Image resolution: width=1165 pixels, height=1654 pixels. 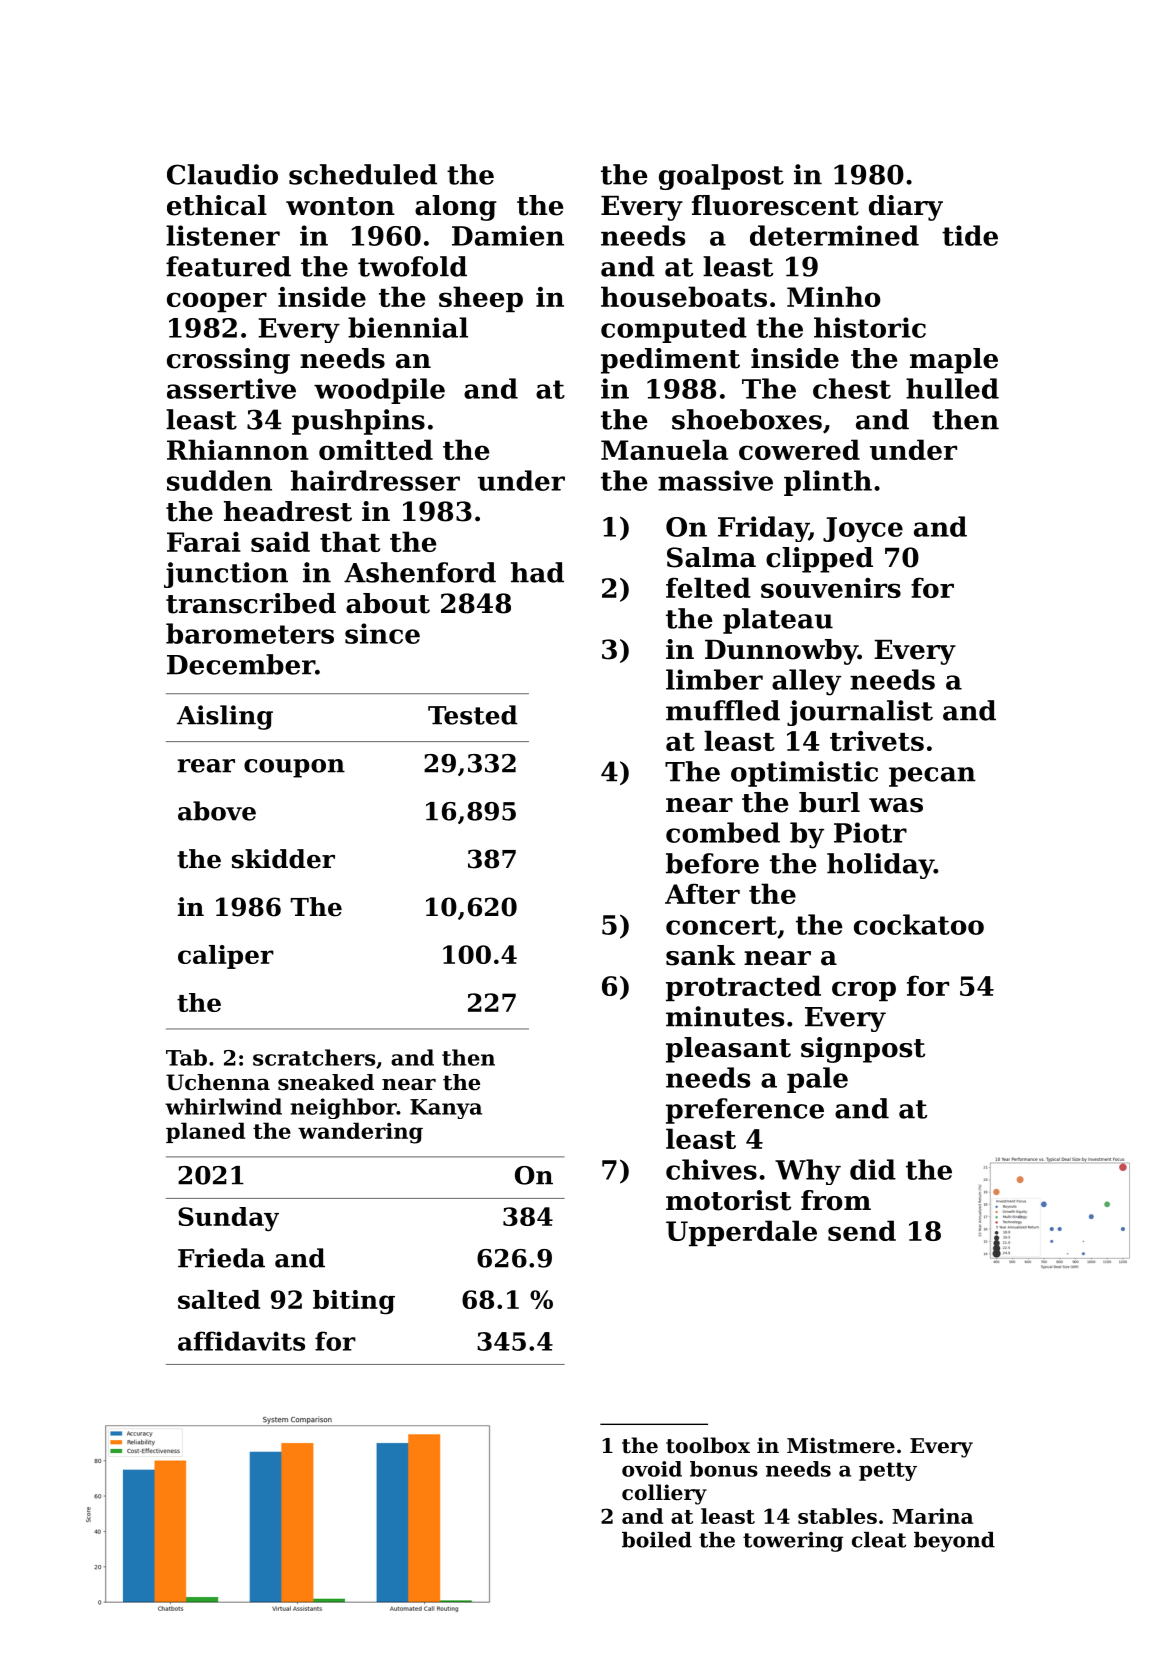 What do you see at coordinates (226, 957) in the screenshot?
I see `caliper` at bounding box center [226, 957].
